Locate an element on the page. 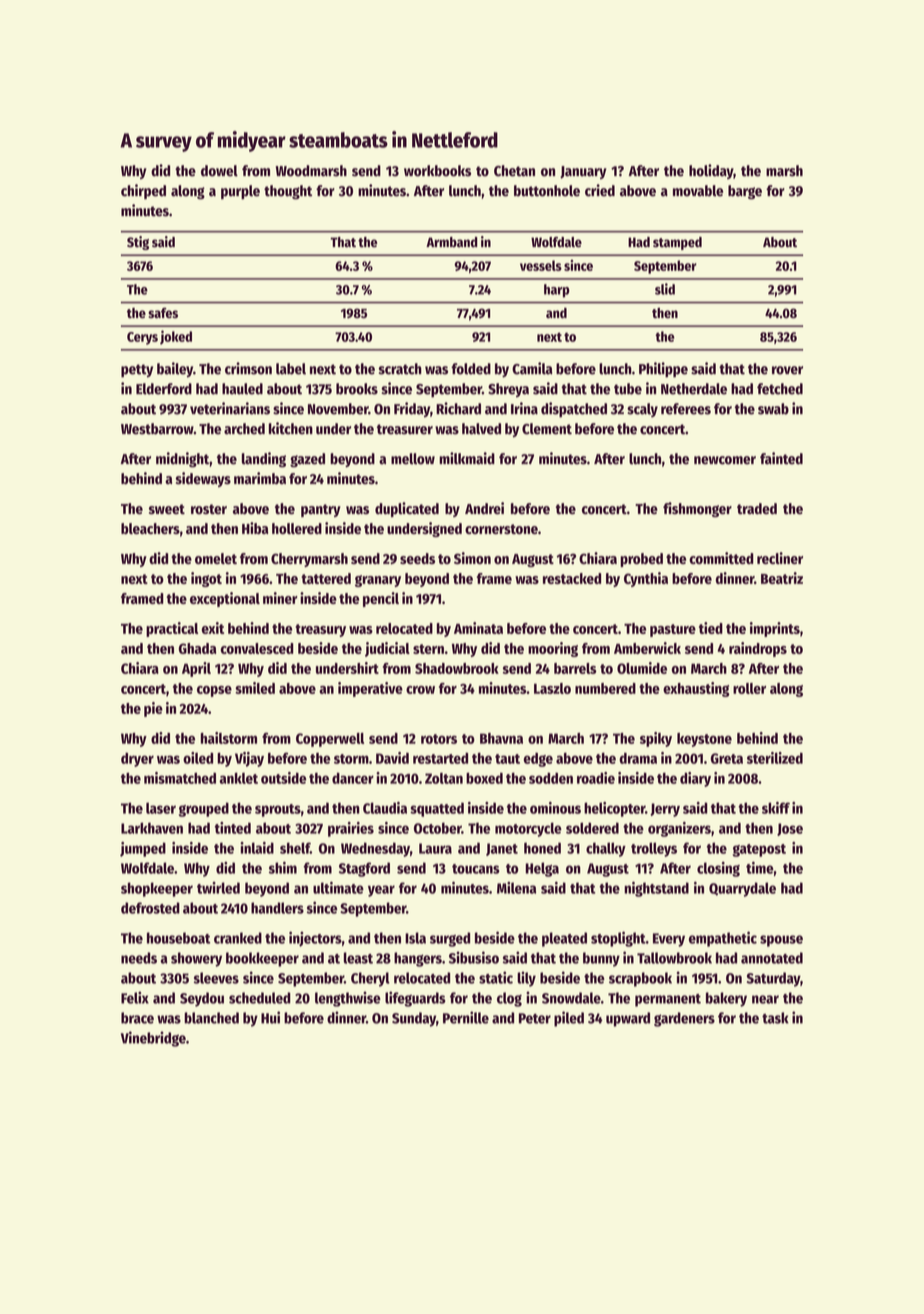  raindrops is located at coordinates (758, 649).
